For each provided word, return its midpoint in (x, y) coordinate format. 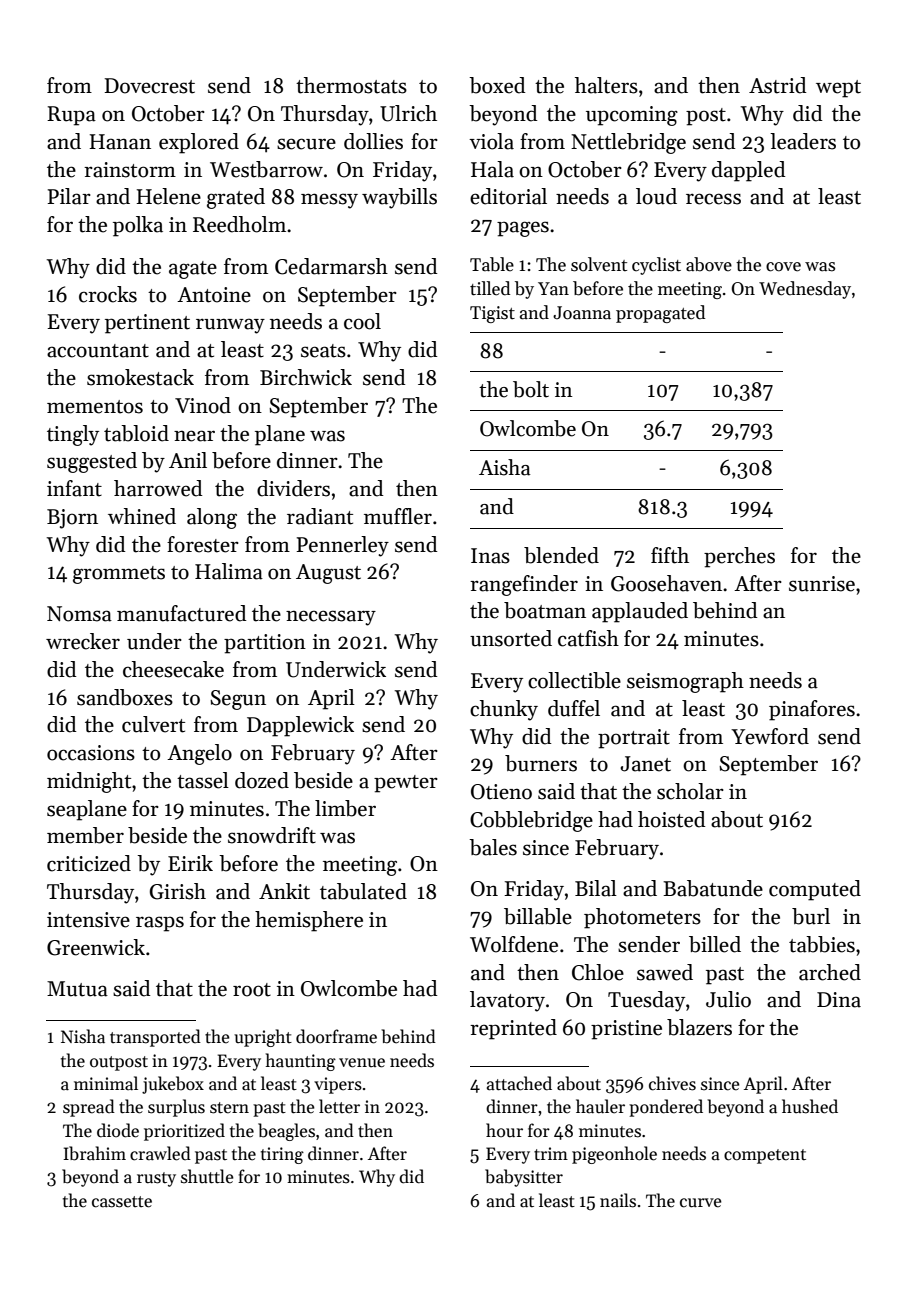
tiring (282, 1155)
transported (155, 1038)
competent (765, 1156)
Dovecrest (150, 86)
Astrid (777, 85)
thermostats (351, 85)
